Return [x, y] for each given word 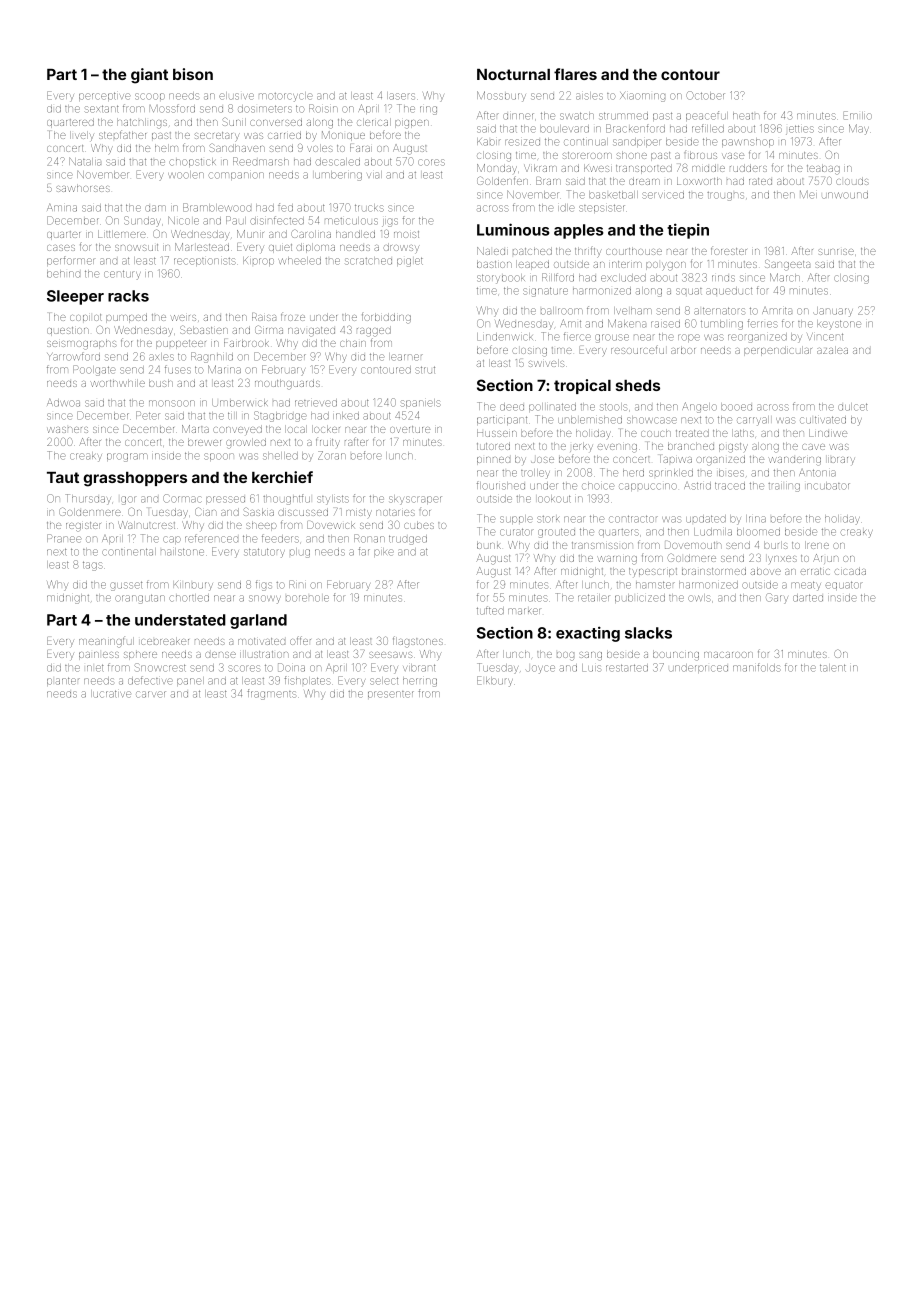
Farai [361, 148]
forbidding [386, 318]
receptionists [204, 262]
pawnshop [748, 142]
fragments [271, 694]
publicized [640, 598]
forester [729, 250]
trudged [408, 540]
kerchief [282, 477]
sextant [102, 109]
